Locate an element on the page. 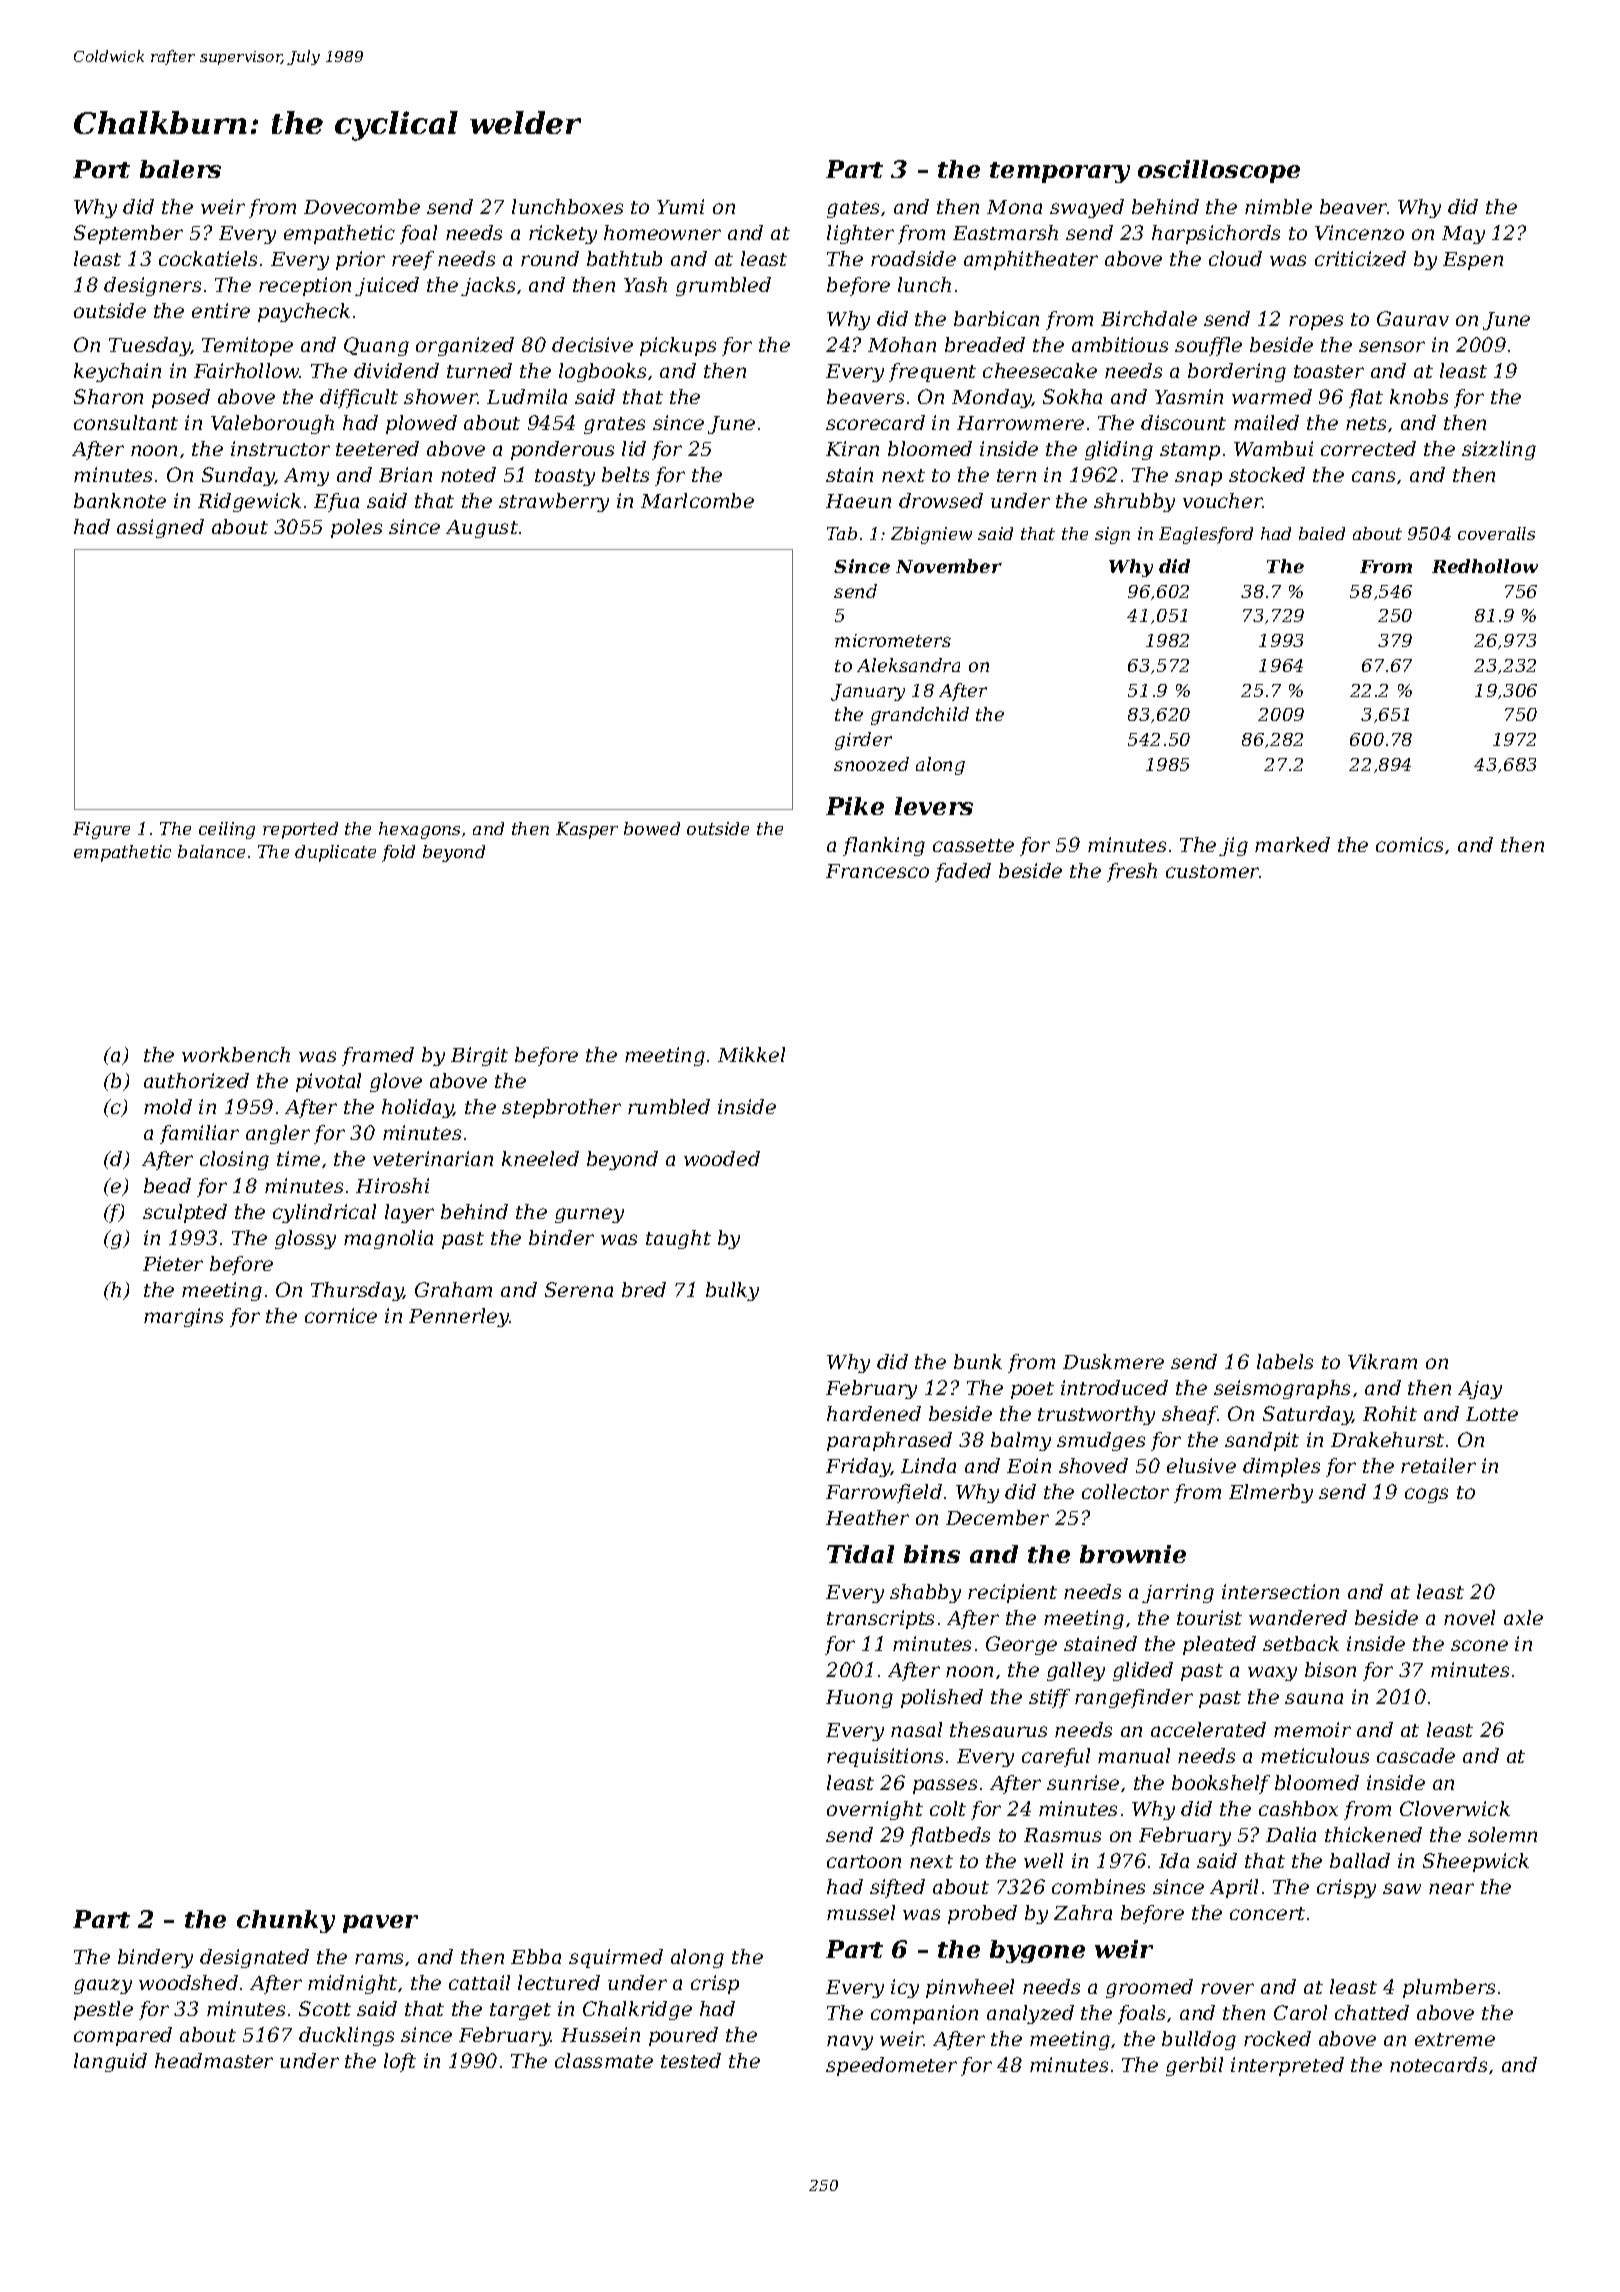  poles is located at coordinates (356, 528).
